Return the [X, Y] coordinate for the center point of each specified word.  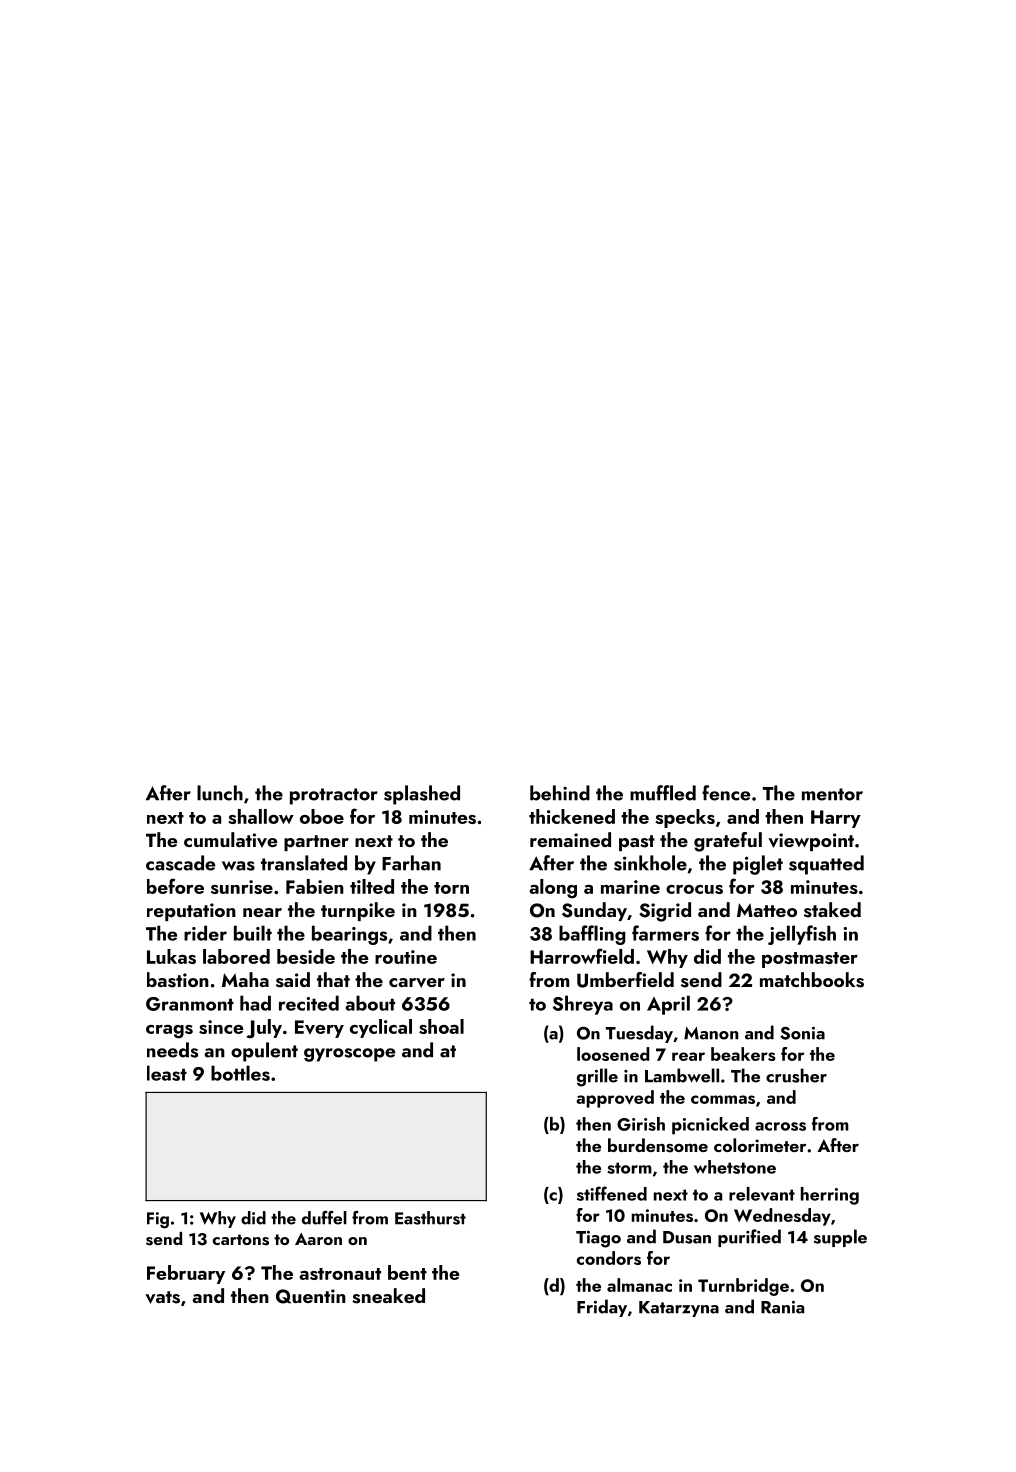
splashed [422, 795]
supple [840, 1238]
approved [615, 1099]
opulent [264, 1052]
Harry [836, 819]
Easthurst [430, 1218]
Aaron [318, 1239]
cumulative [230, 840]
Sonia [802, 1033]
